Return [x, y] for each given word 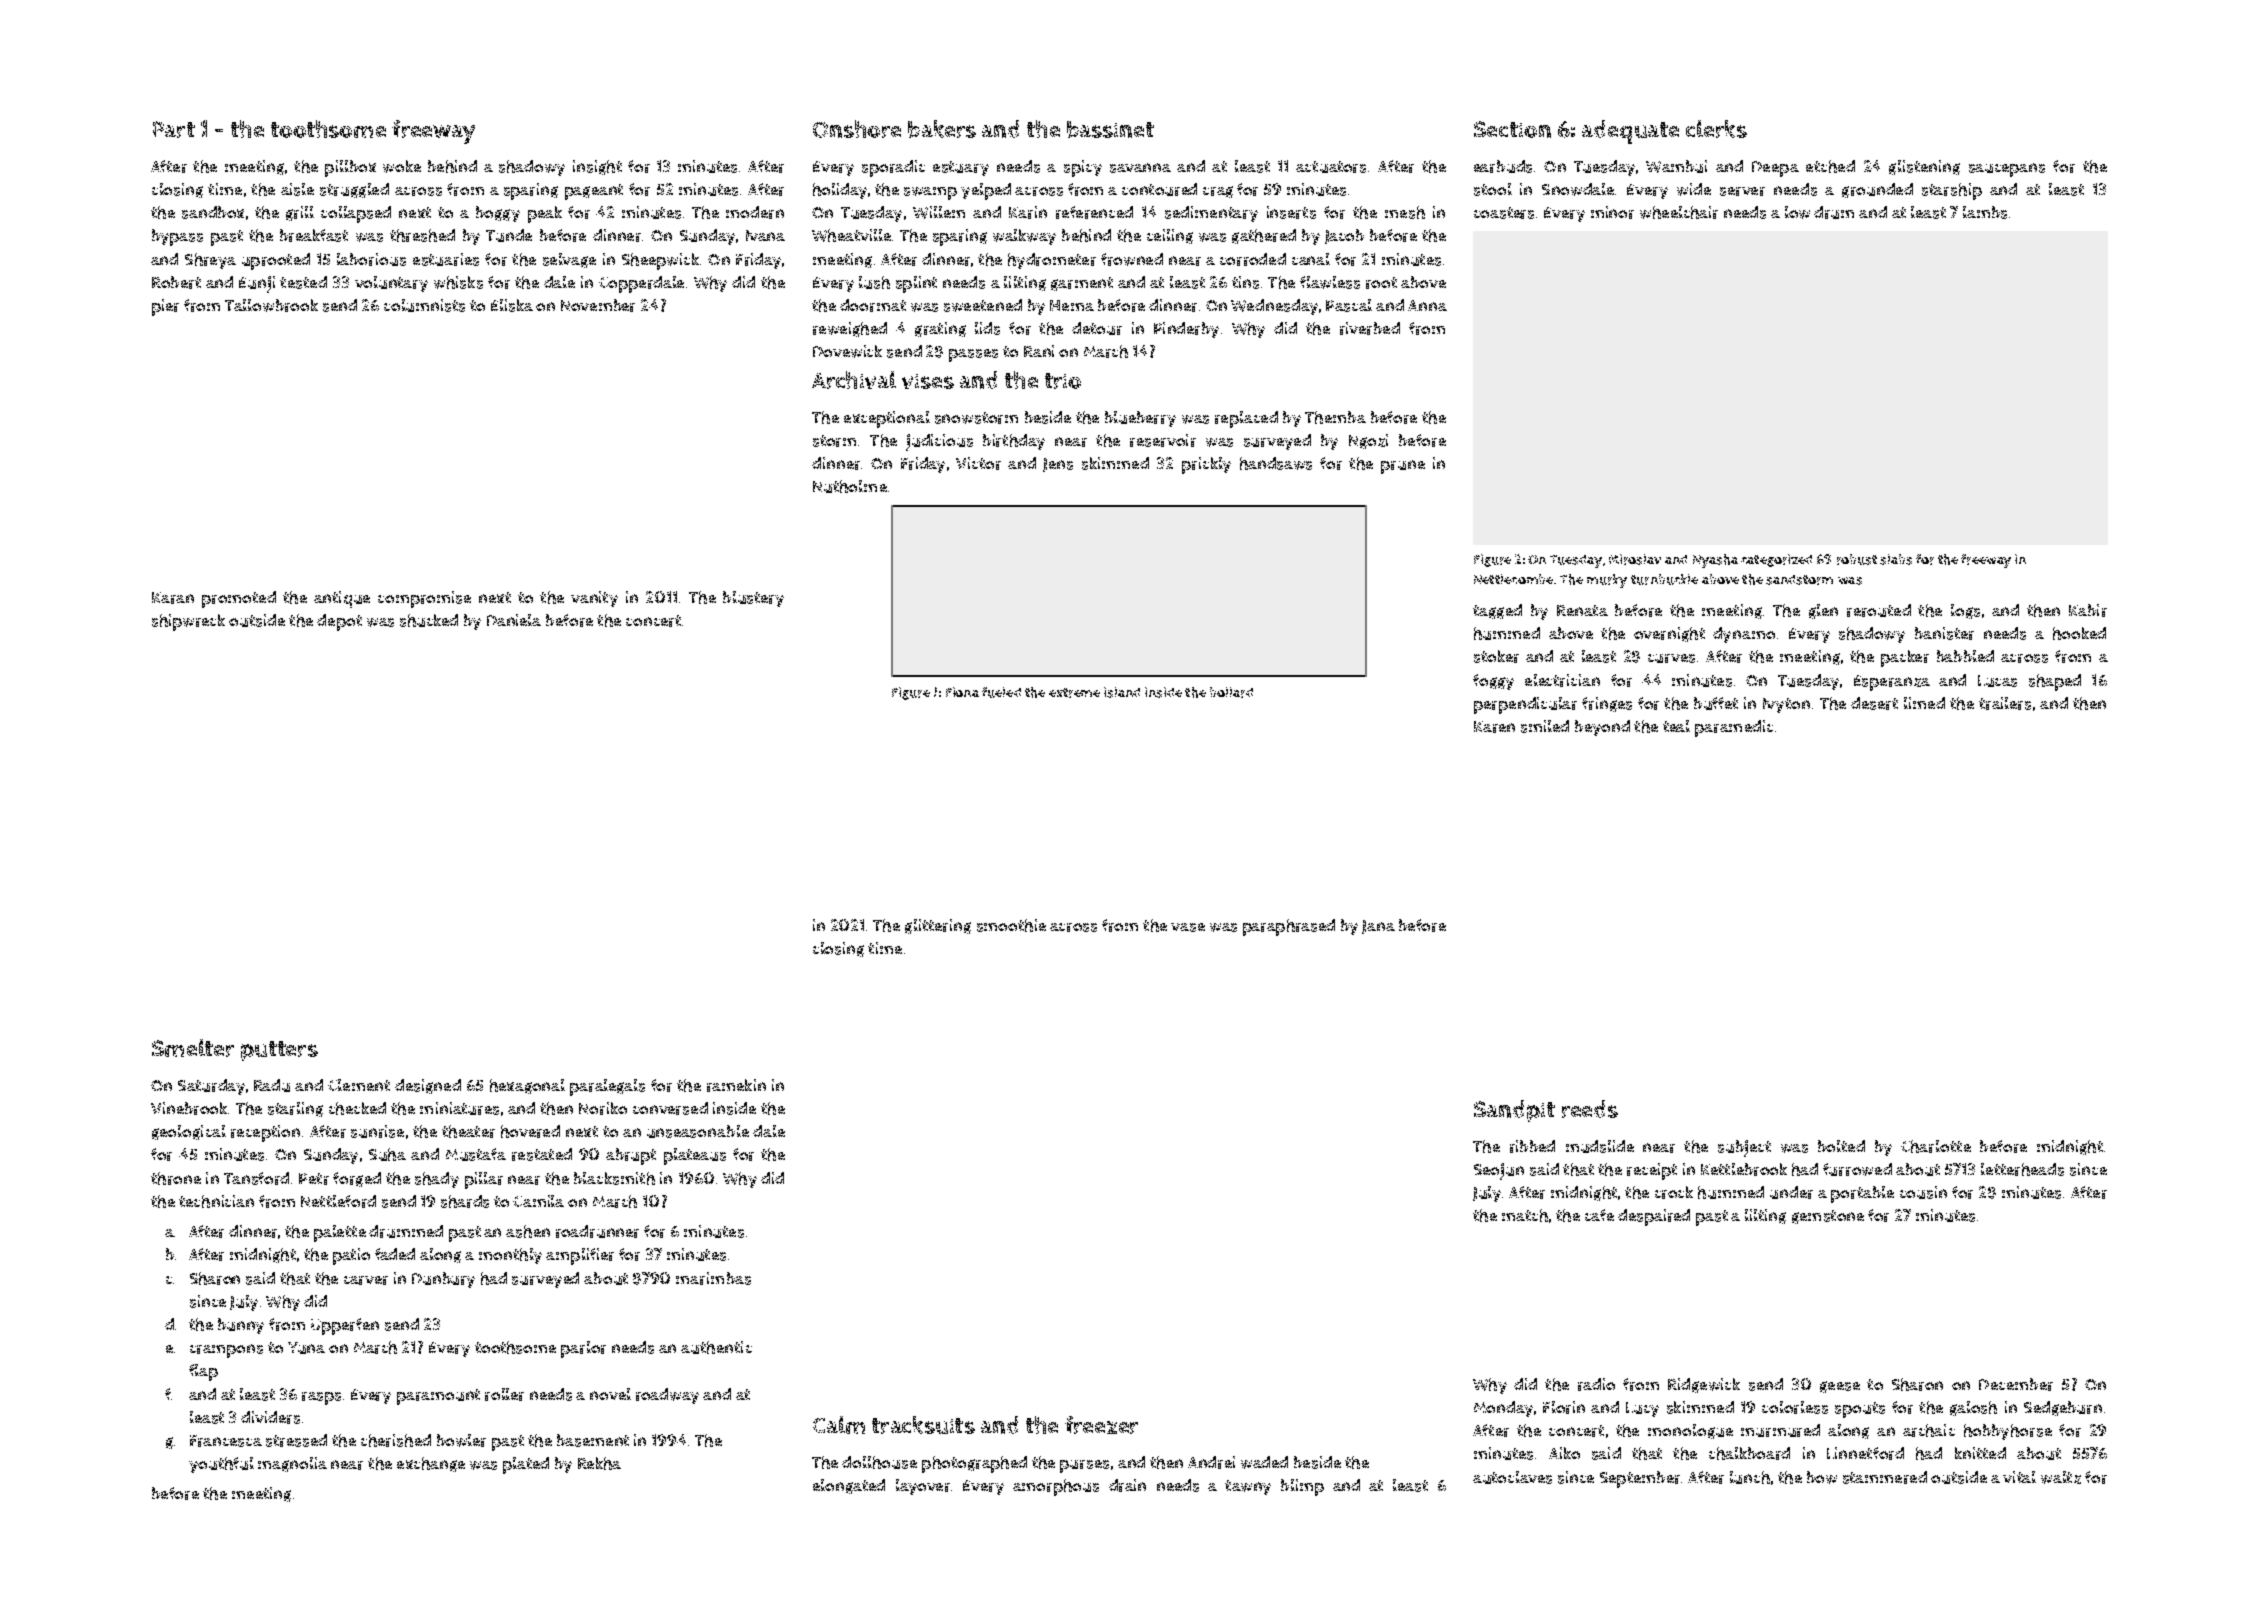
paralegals [607, 1087]
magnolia [292, 1464]
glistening [1924, 167]
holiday [840, 191]
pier [165, 307]
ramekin [736, 1085]
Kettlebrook [1744, 1169]
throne [176, 1178]
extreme [1074, 693]
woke [402, 166]
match [1525, 1215]
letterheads [2022, 1169]
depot [339, 622]
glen [1823, 611]
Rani [1039, 351]
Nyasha [1715, 561]
